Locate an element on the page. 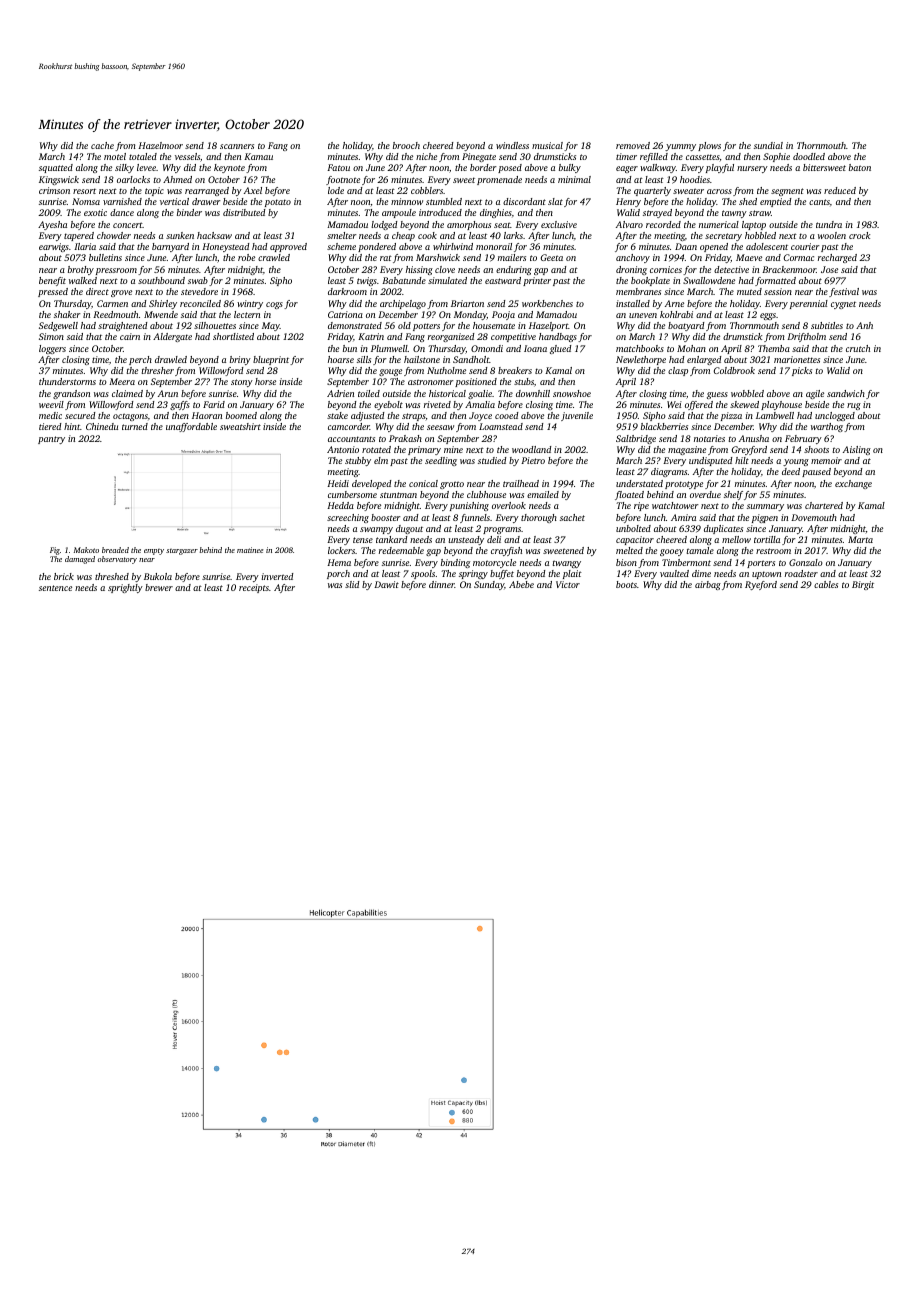  breaded is located at coordinates (115, 550).
